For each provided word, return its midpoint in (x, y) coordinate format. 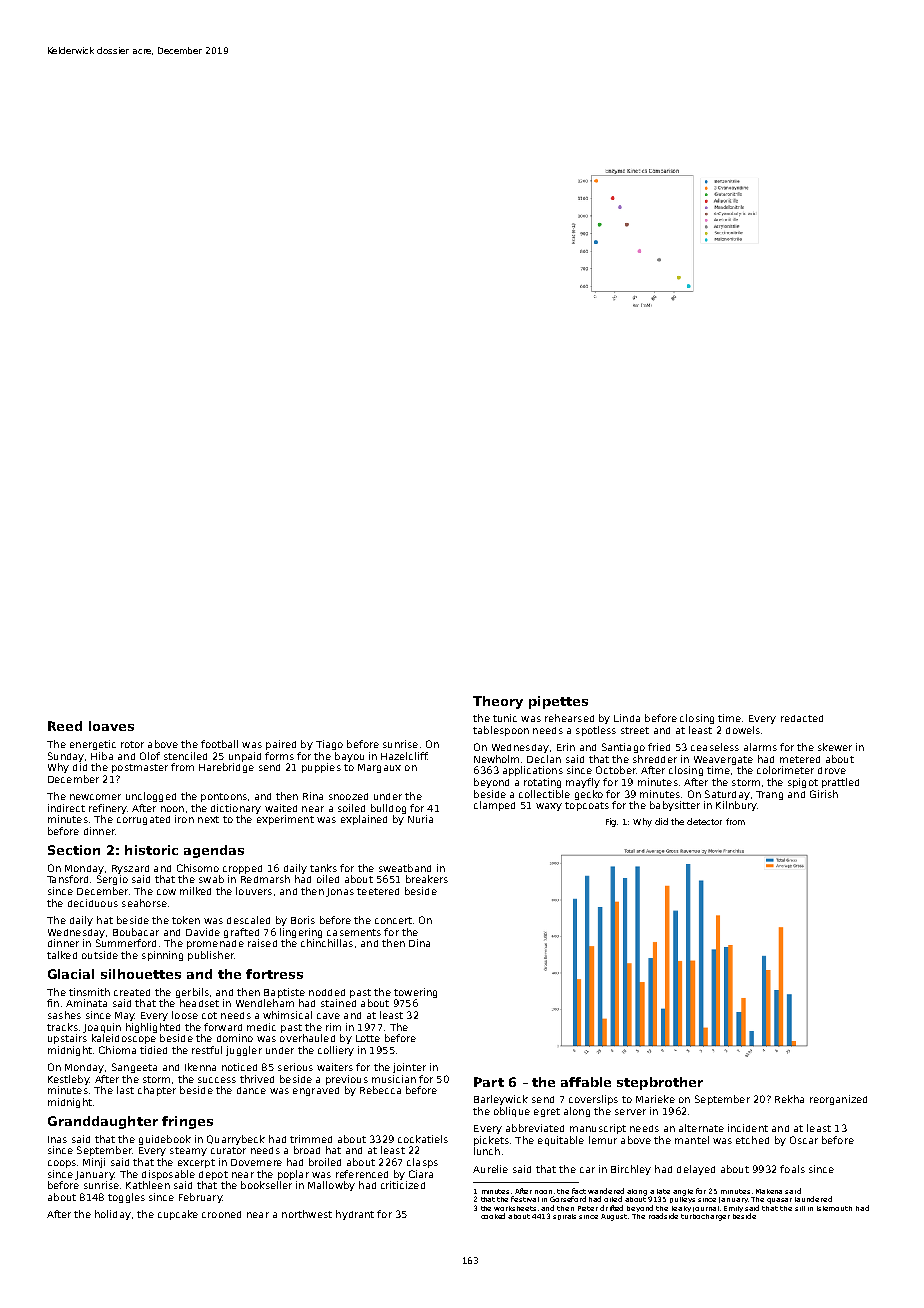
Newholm (496, 759)
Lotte (368, 1038)
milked (195, 891)
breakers (427, 879)
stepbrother (660, 1083)
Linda (627, 718)
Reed (65, 726)
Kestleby (69, 1080)
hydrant (355, 1215)
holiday (113, 1215)
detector (704, 821)
